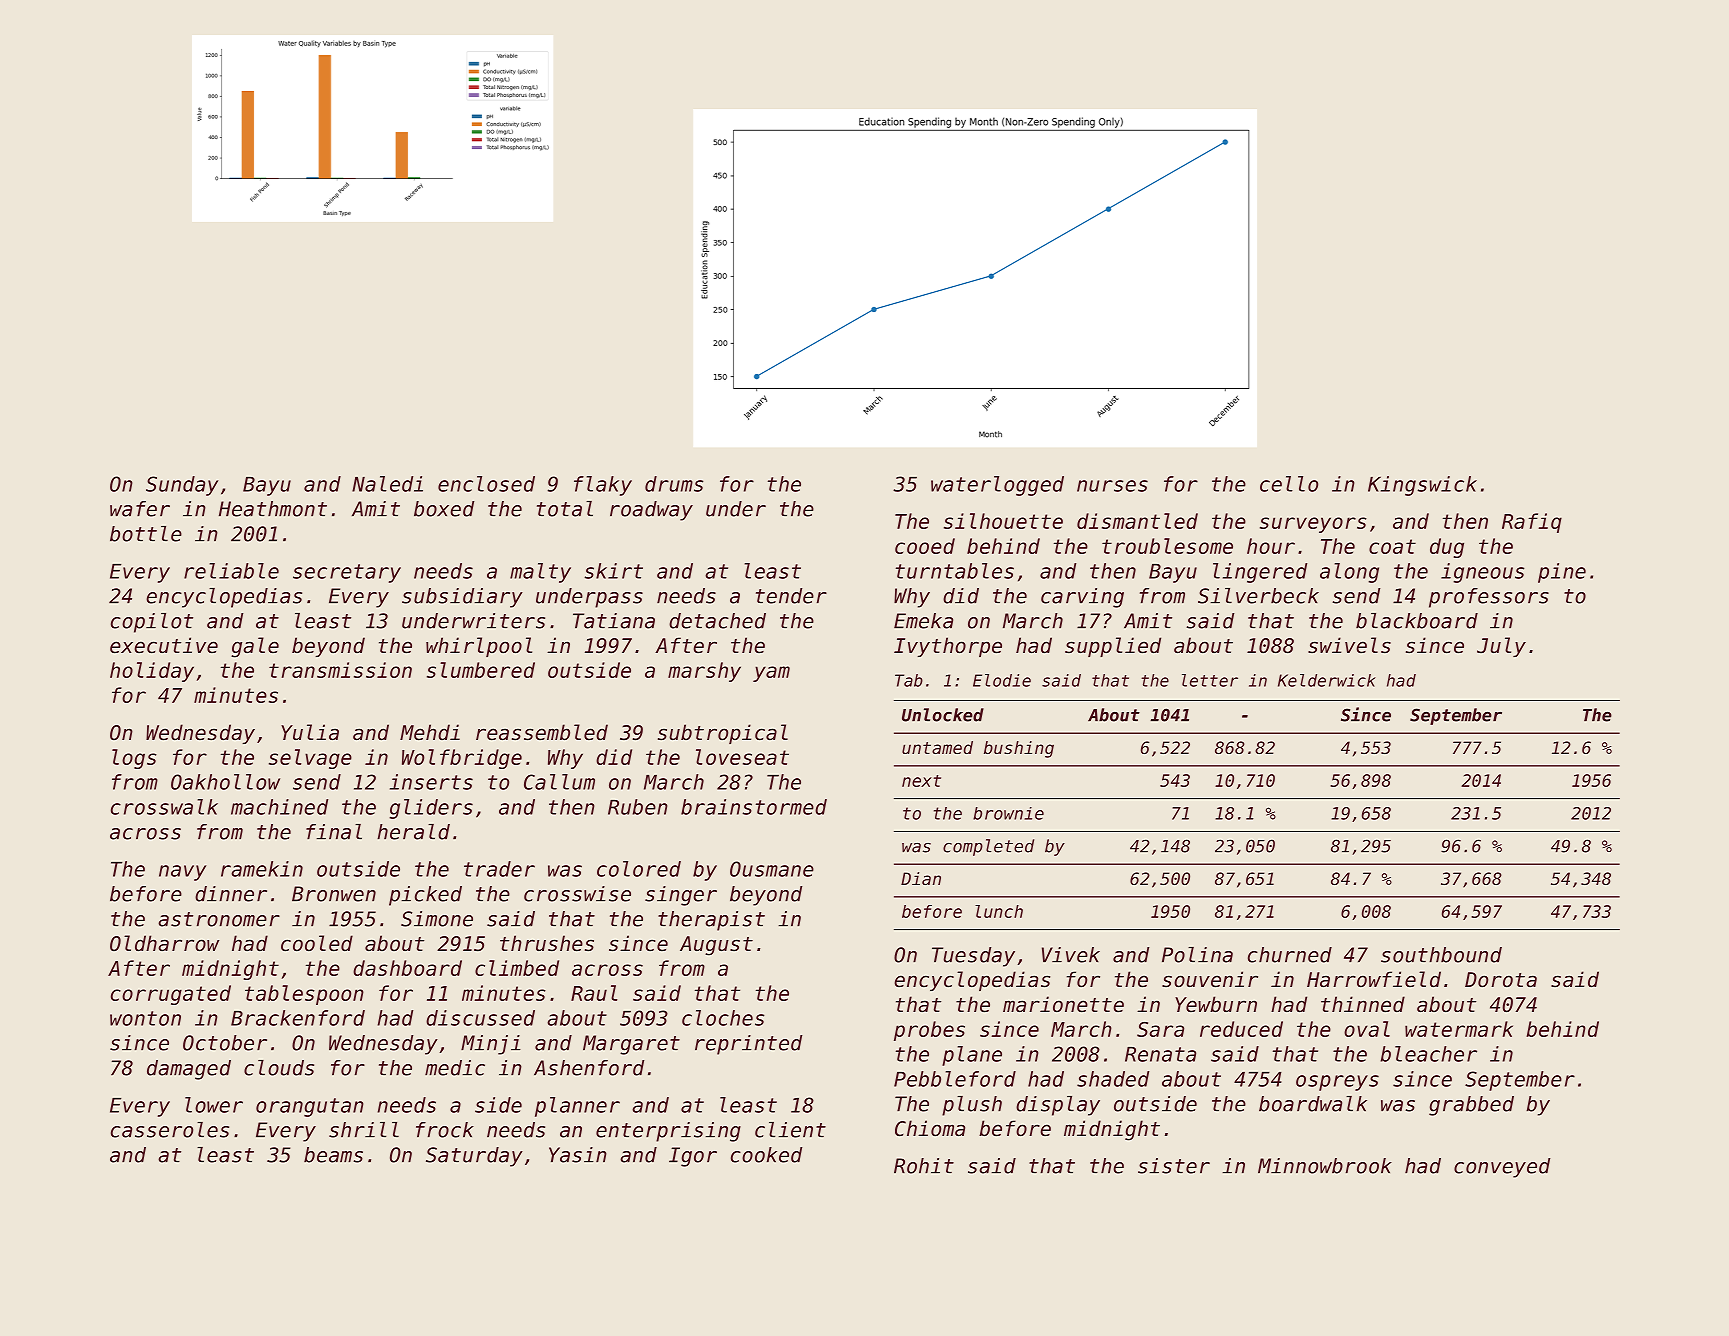 The width and height of the screenshot is (1729, 1336). Describe the element at coordinates (333, 1155) in the screenshot. I see `beams` at that location.
